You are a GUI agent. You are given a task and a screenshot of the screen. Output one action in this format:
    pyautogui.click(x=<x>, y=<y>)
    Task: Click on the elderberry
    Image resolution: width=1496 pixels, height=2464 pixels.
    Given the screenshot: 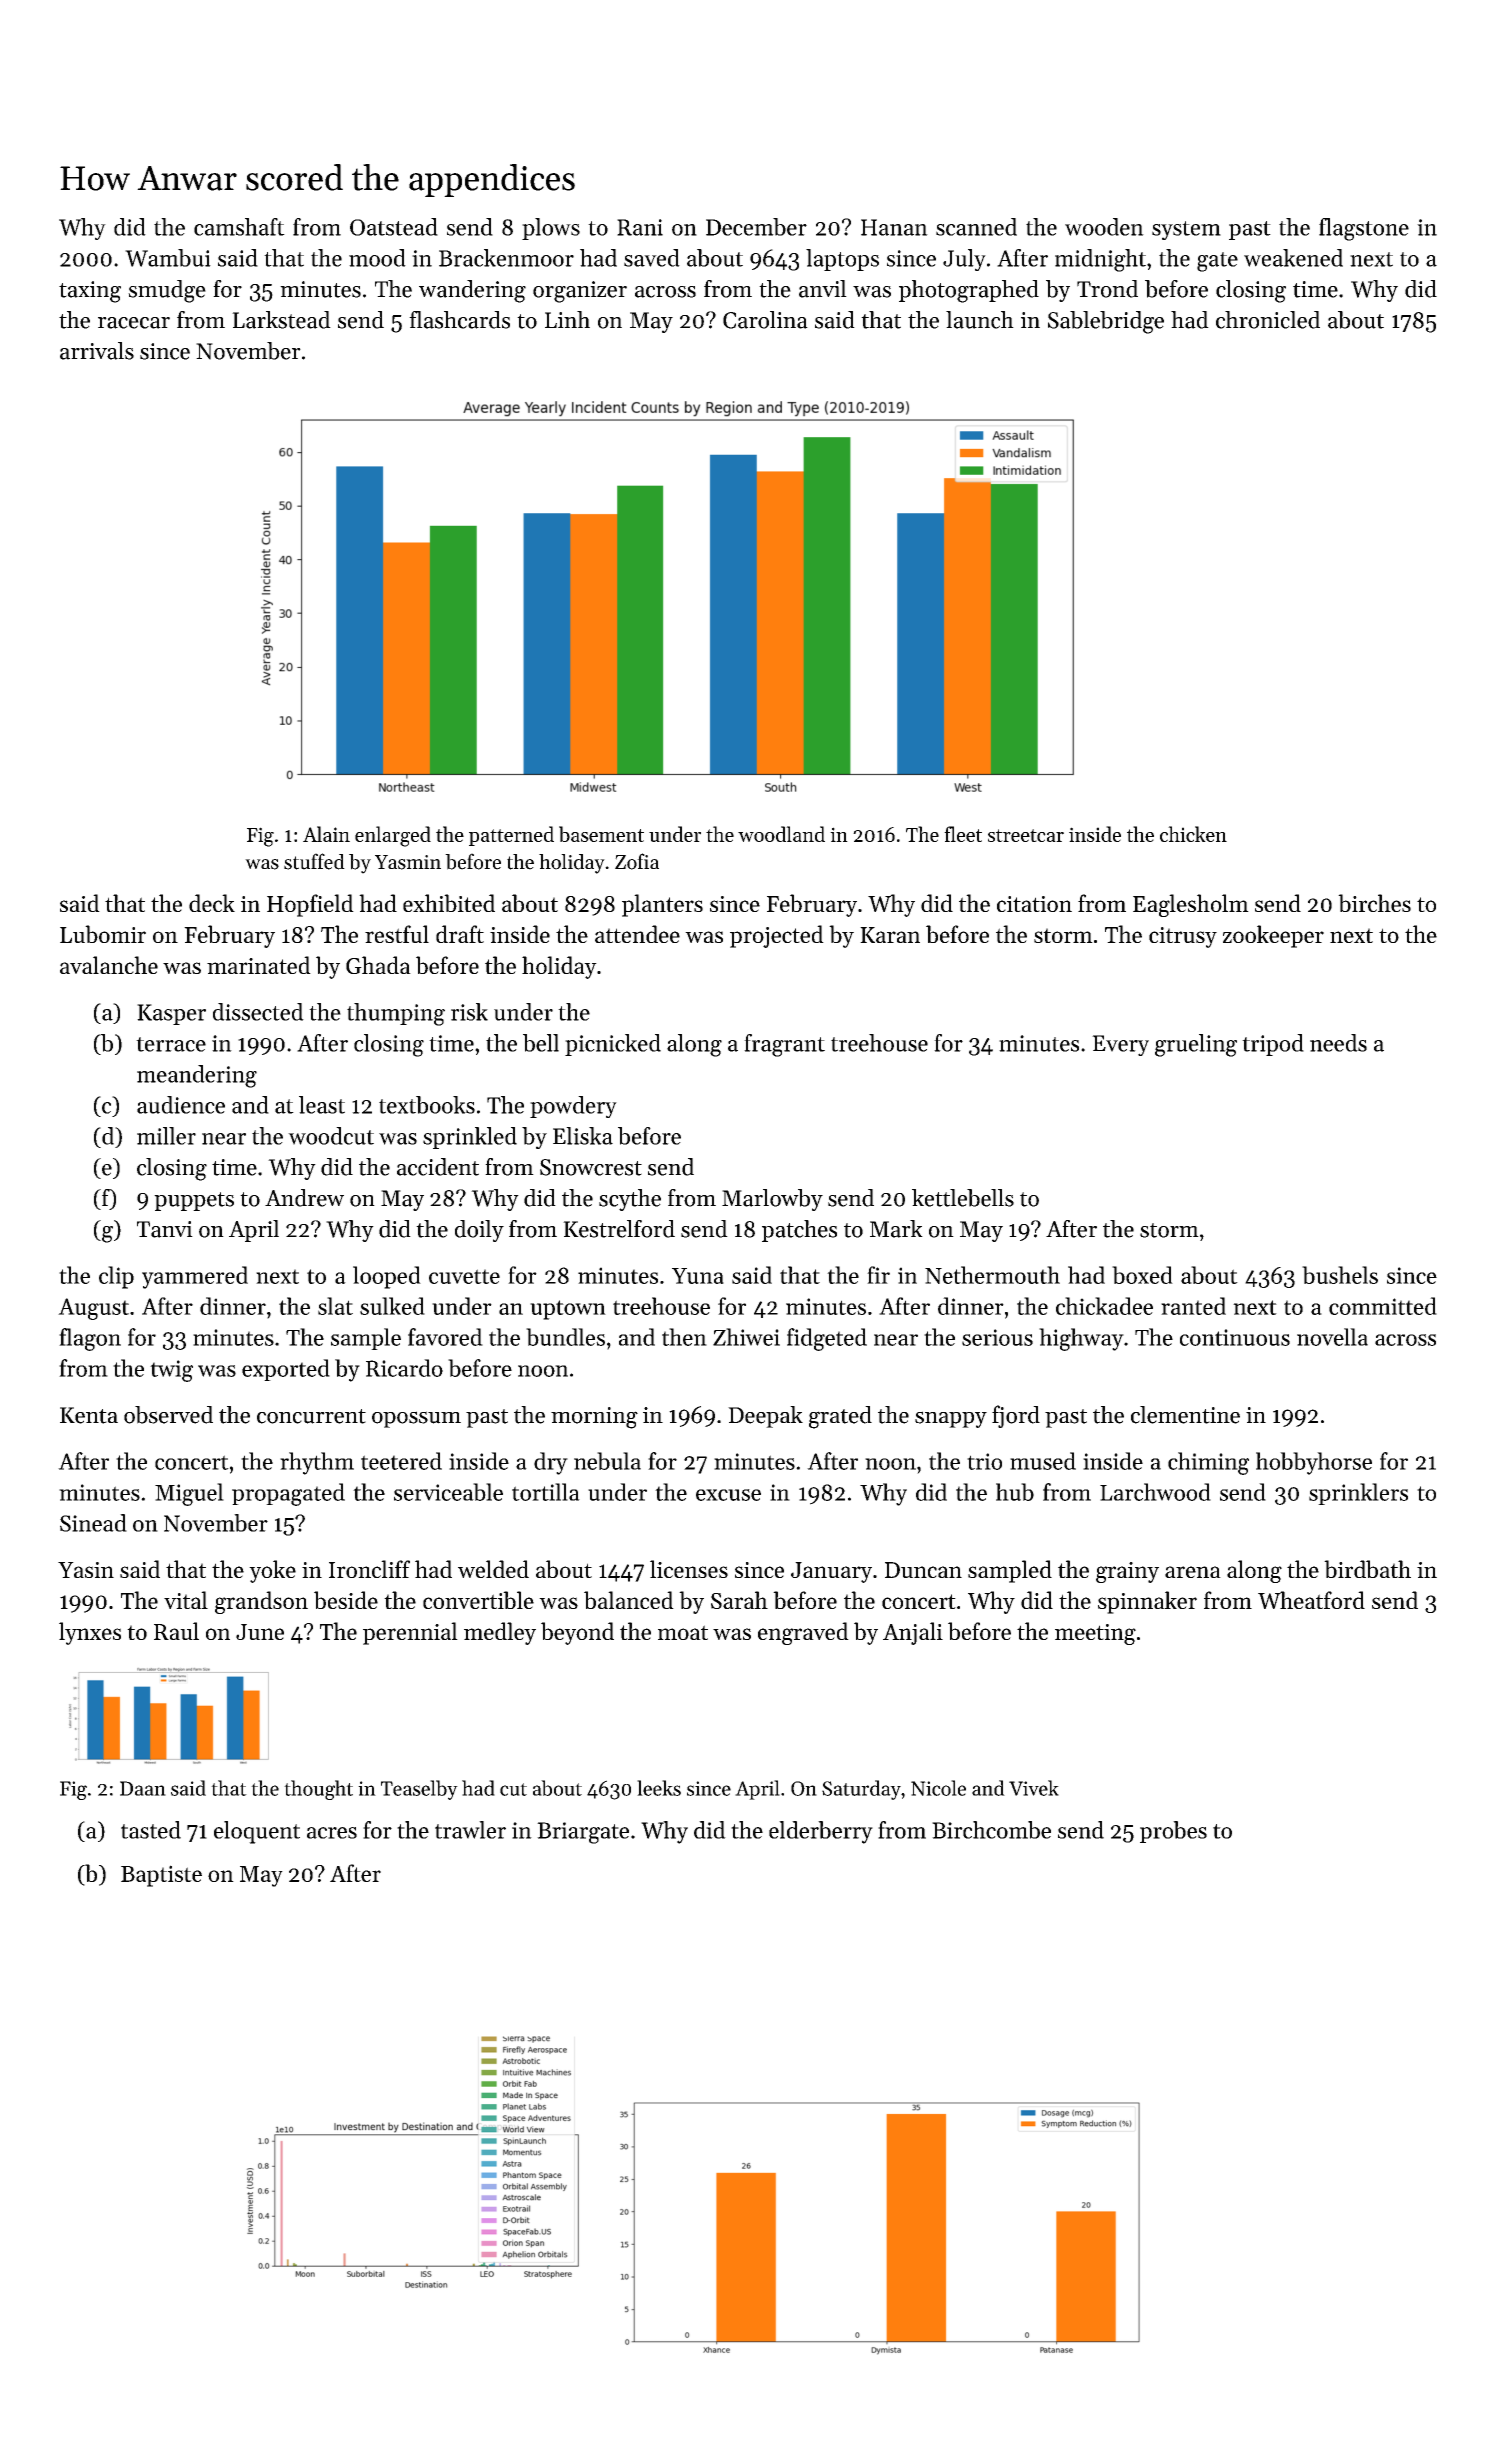 What is the action you would take?
    pyautogui.click(x=821, y=1832)
